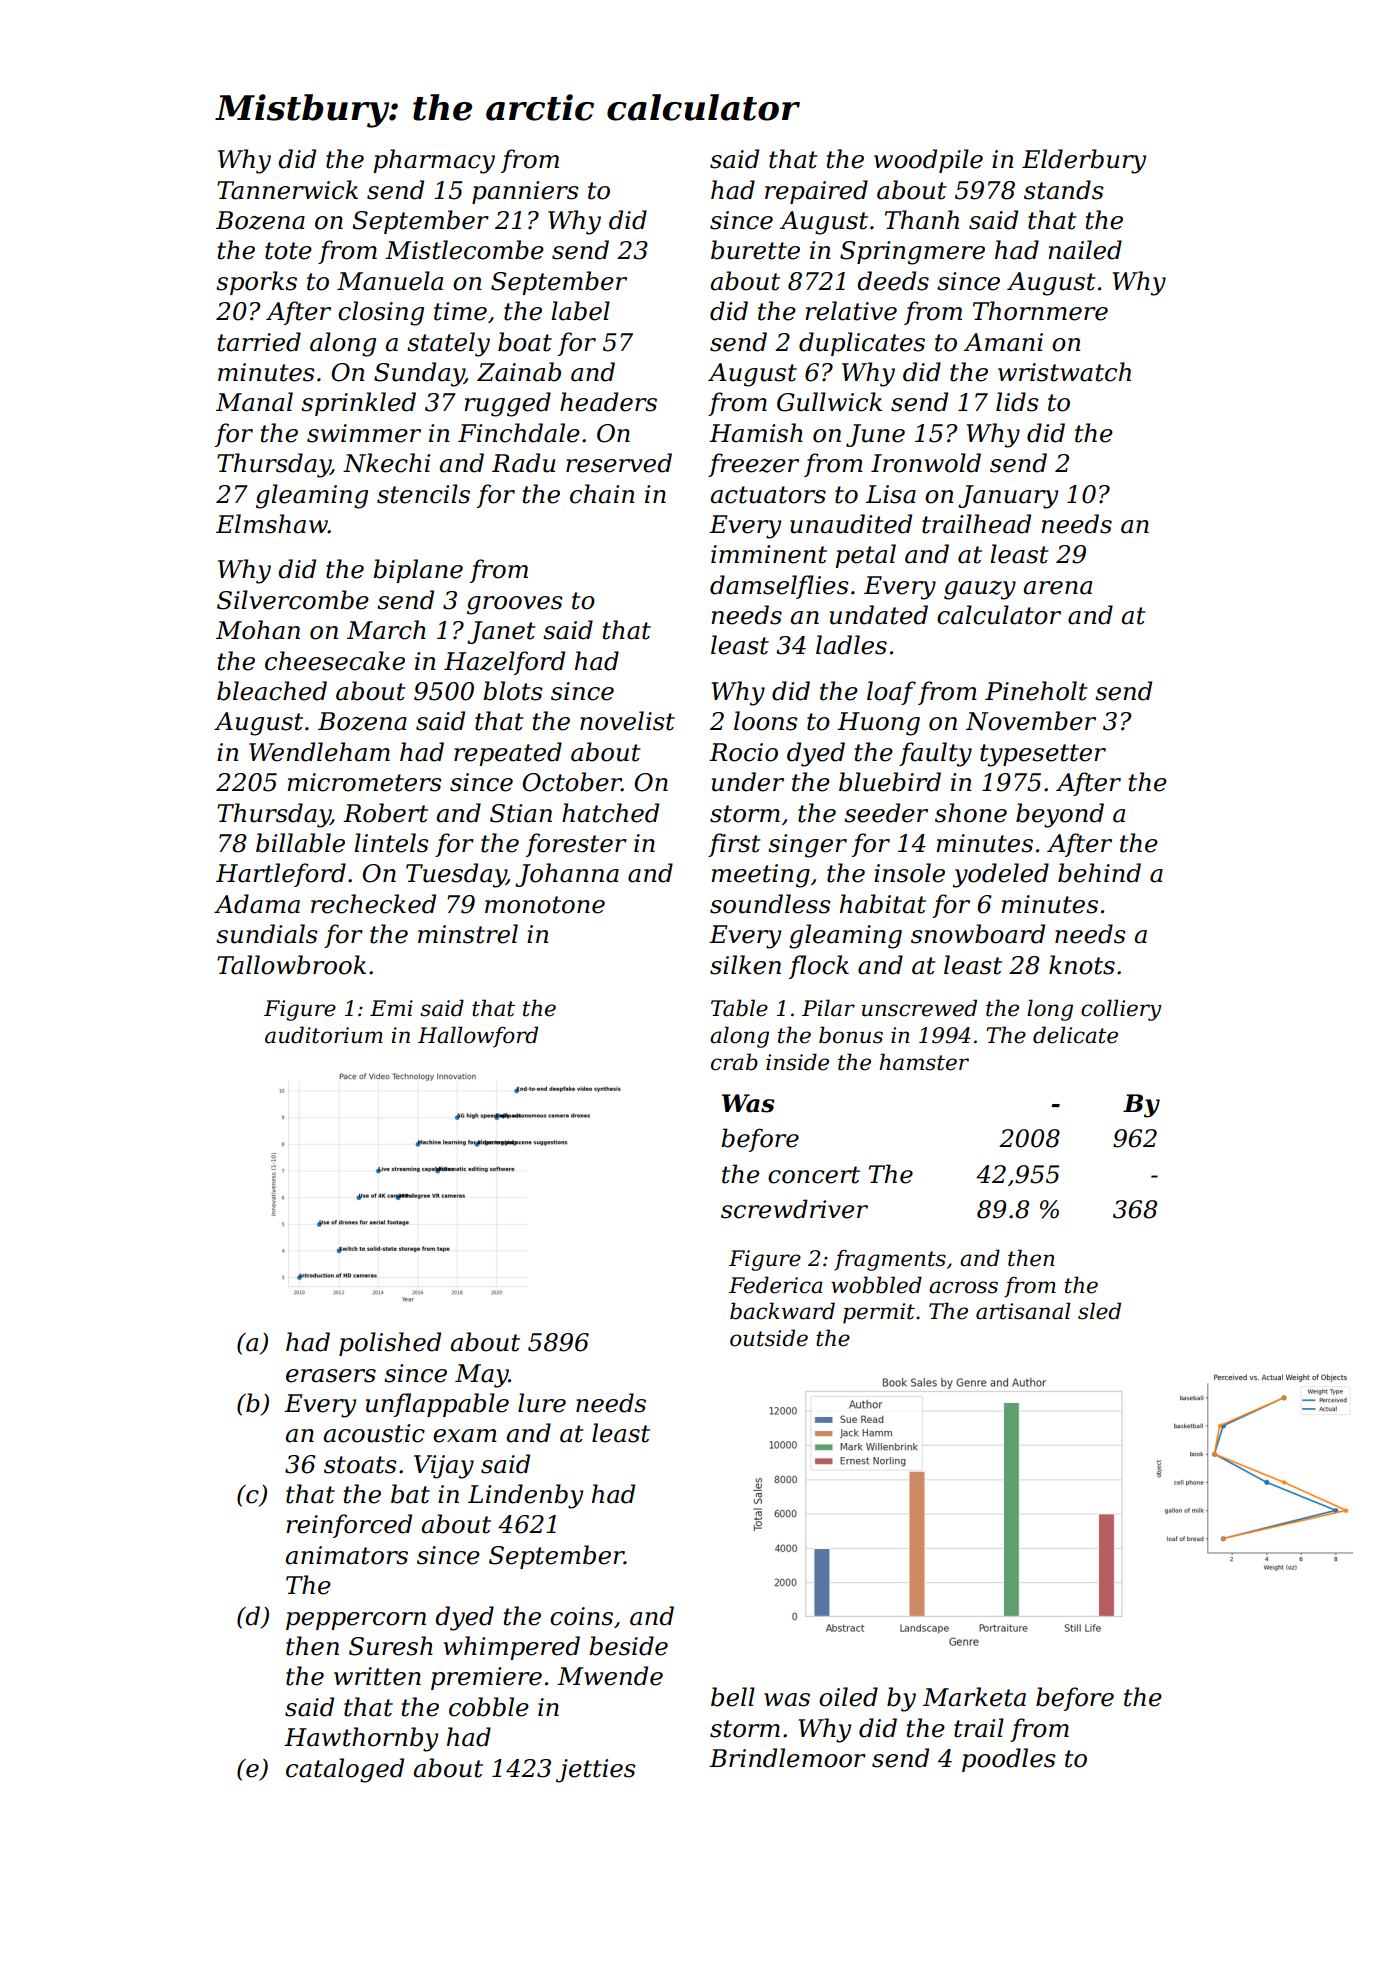 The width and height of the image is (1386, 1969). What do you see at coordinates (287, 190) in the image?
I see `Tannerwick` at bounding box center [287, 190].
